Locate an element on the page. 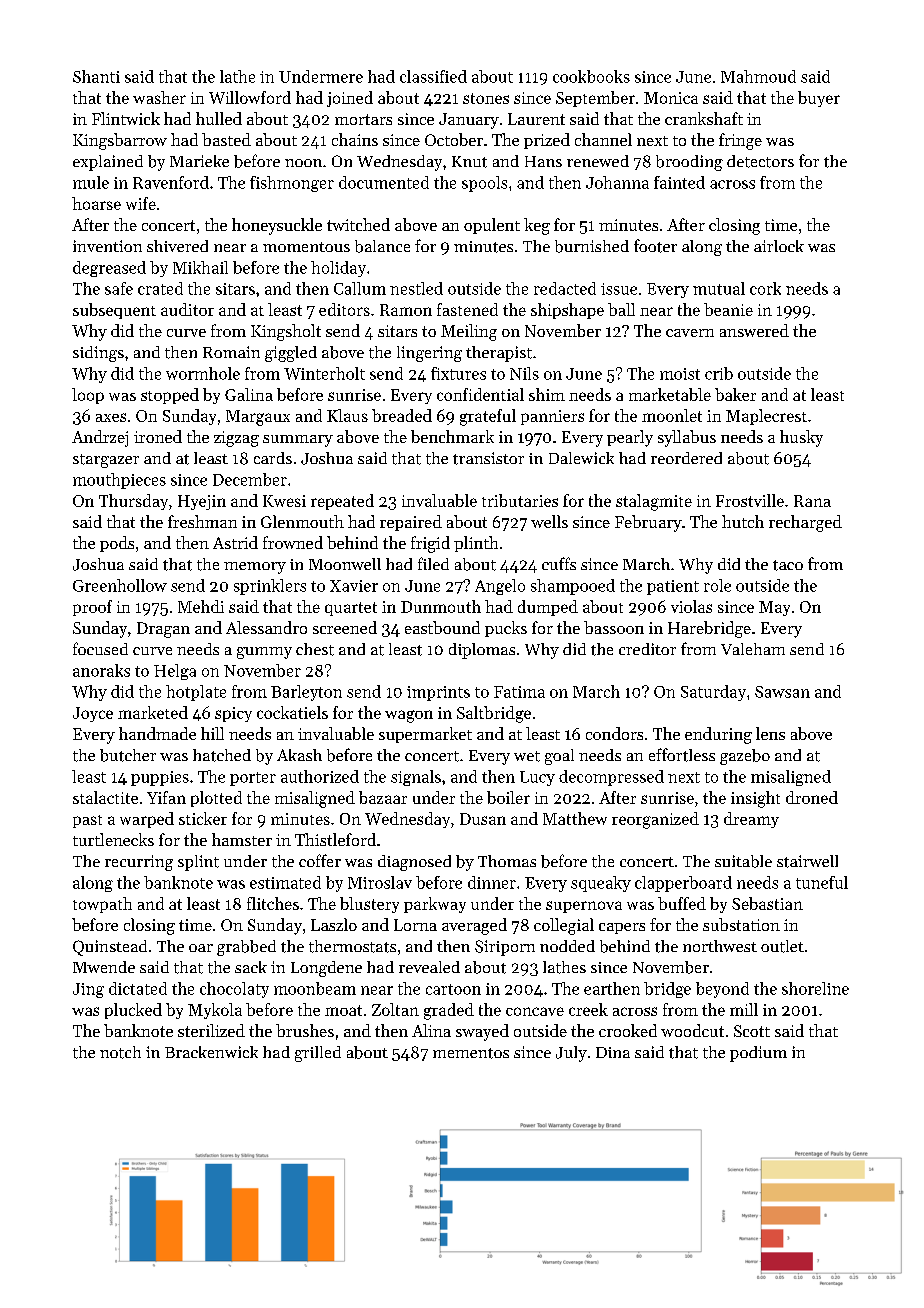  mortars is located at coordinates (363, 119).
